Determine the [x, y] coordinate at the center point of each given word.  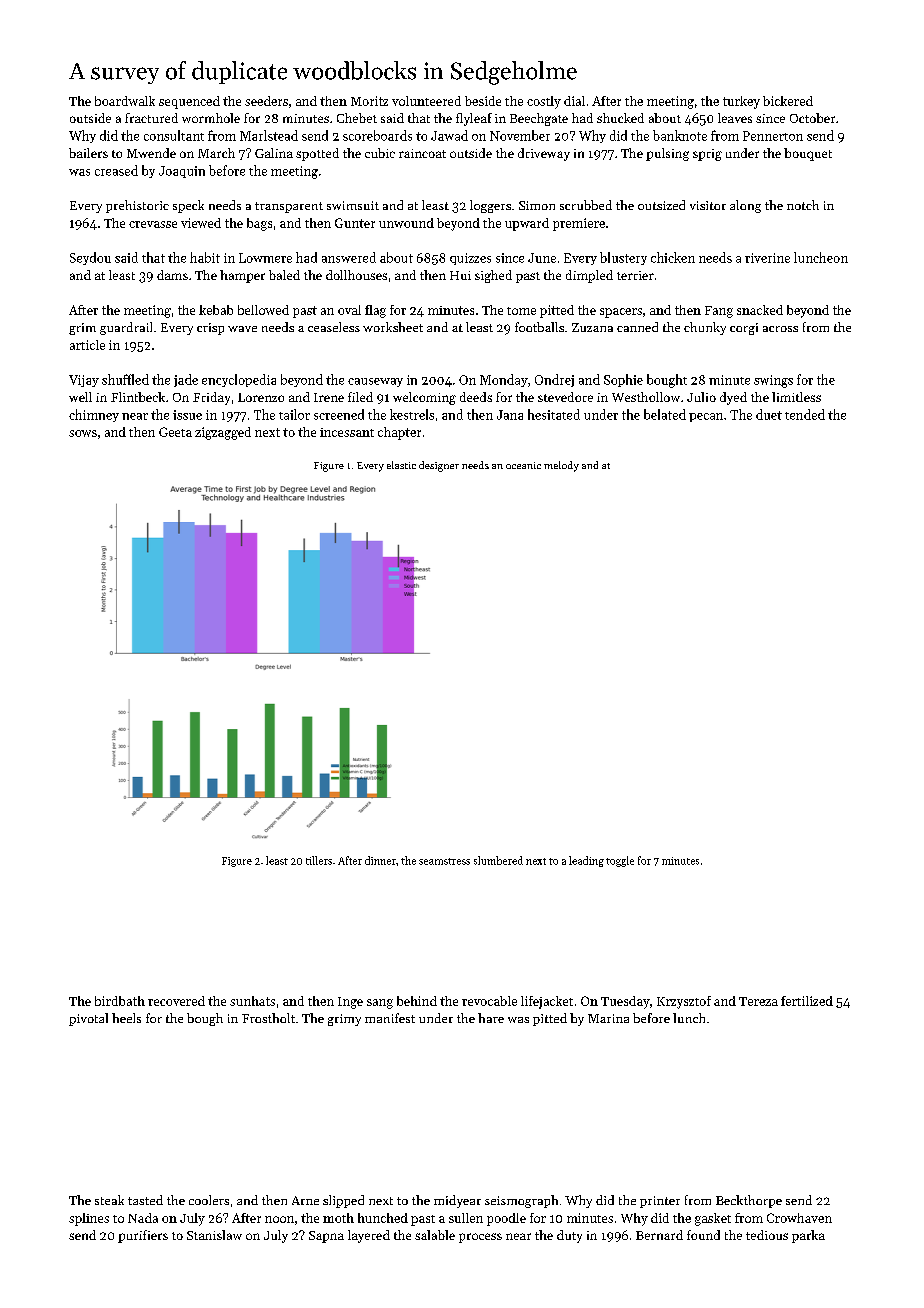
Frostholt [268, 1018]
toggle [620, 861]
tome [521, 311]
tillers [319, 860]
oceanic [523, 465]
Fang [719, 312]
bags [259, 224]
